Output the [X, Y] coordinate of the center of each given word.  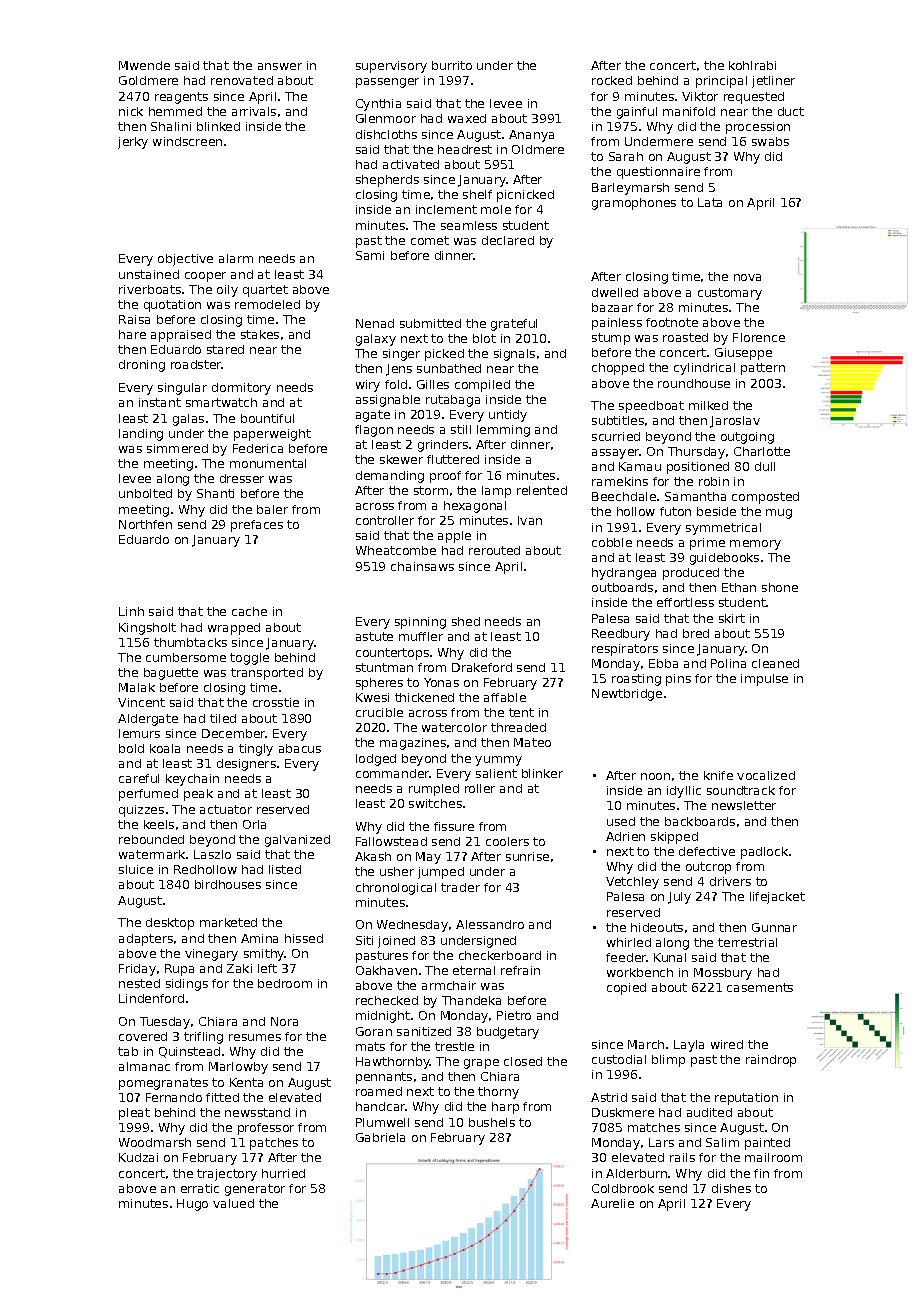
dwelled [615, 292]
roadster [196, 364]
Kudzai [138, 1157]
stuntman [384, 667]
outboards [622, 587]
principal [721, 82]
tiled [223, 718]
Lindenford [151, 998]
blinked [218, 126]
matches [654, 1127]
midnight [383, 1017]
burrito [452, 65]
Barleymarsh [630, 189]
